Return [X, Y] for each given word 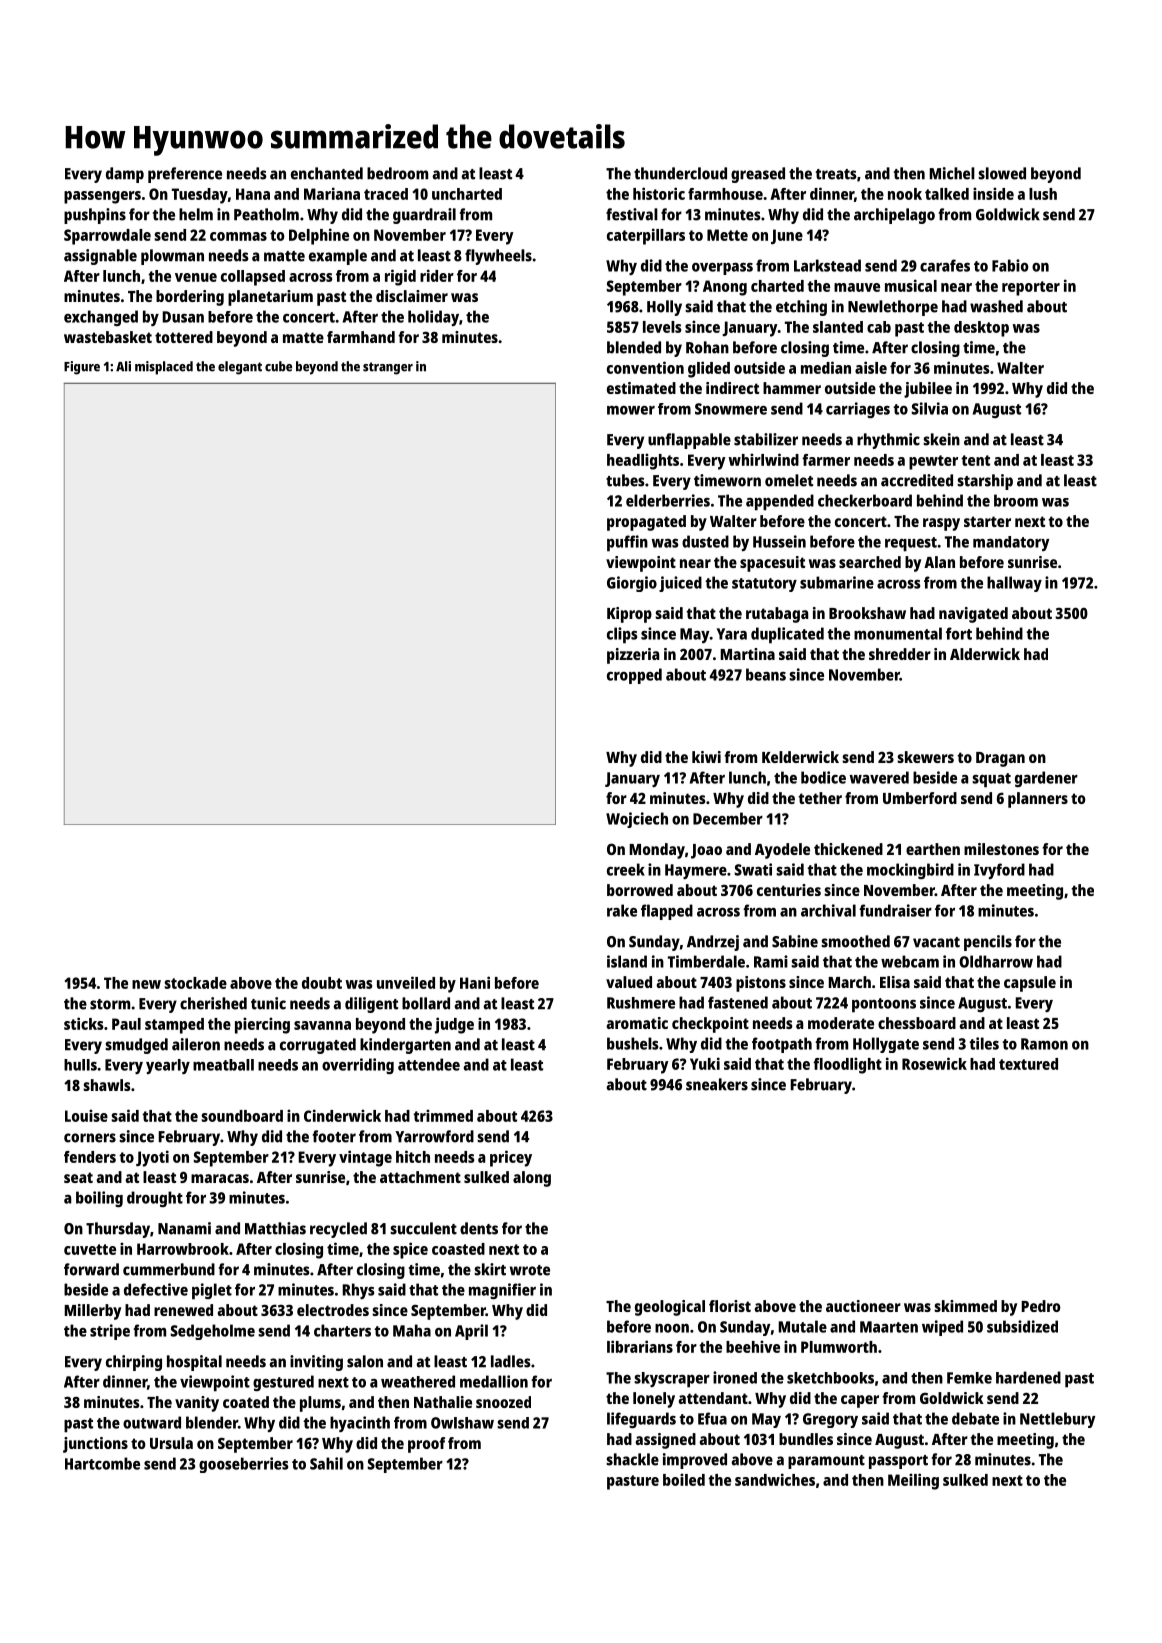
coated [246, 1402]
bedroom [397, 173]
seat [78, 1177]
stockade [195, 983]
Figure [82, 368]
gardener [1046, 779]
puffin [627, 543]
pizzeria [633, 656]
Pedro [1041, 1306]
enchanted [327, 173]
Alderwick [985, 654]
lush [1043, 194]
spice [410, 1250]
